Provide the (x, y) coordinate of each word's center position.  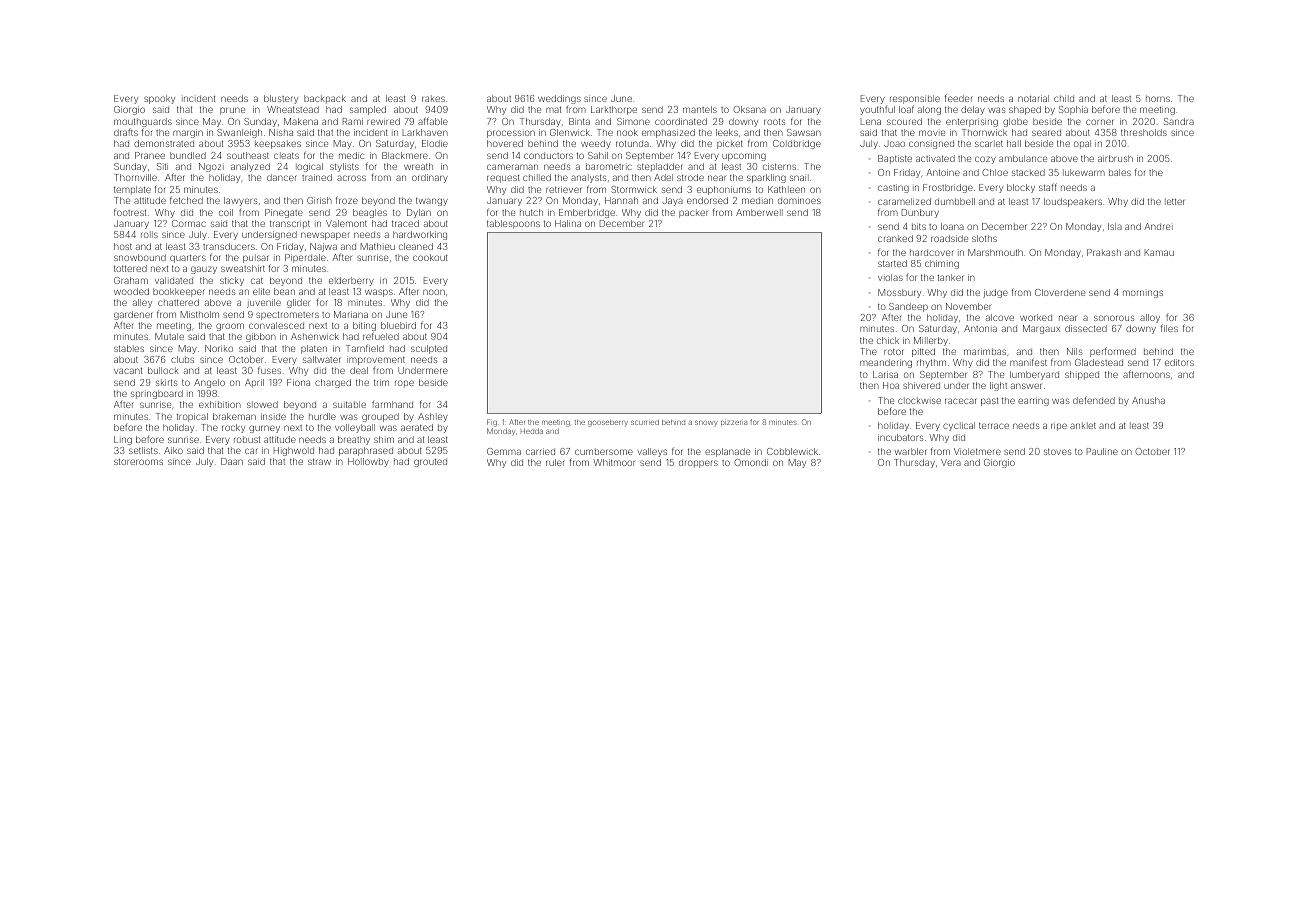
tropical (192, 417)
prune (232, 111)
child (1064, 98)
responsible (915, 99)
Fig (492, 423)
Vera (951, 462)
